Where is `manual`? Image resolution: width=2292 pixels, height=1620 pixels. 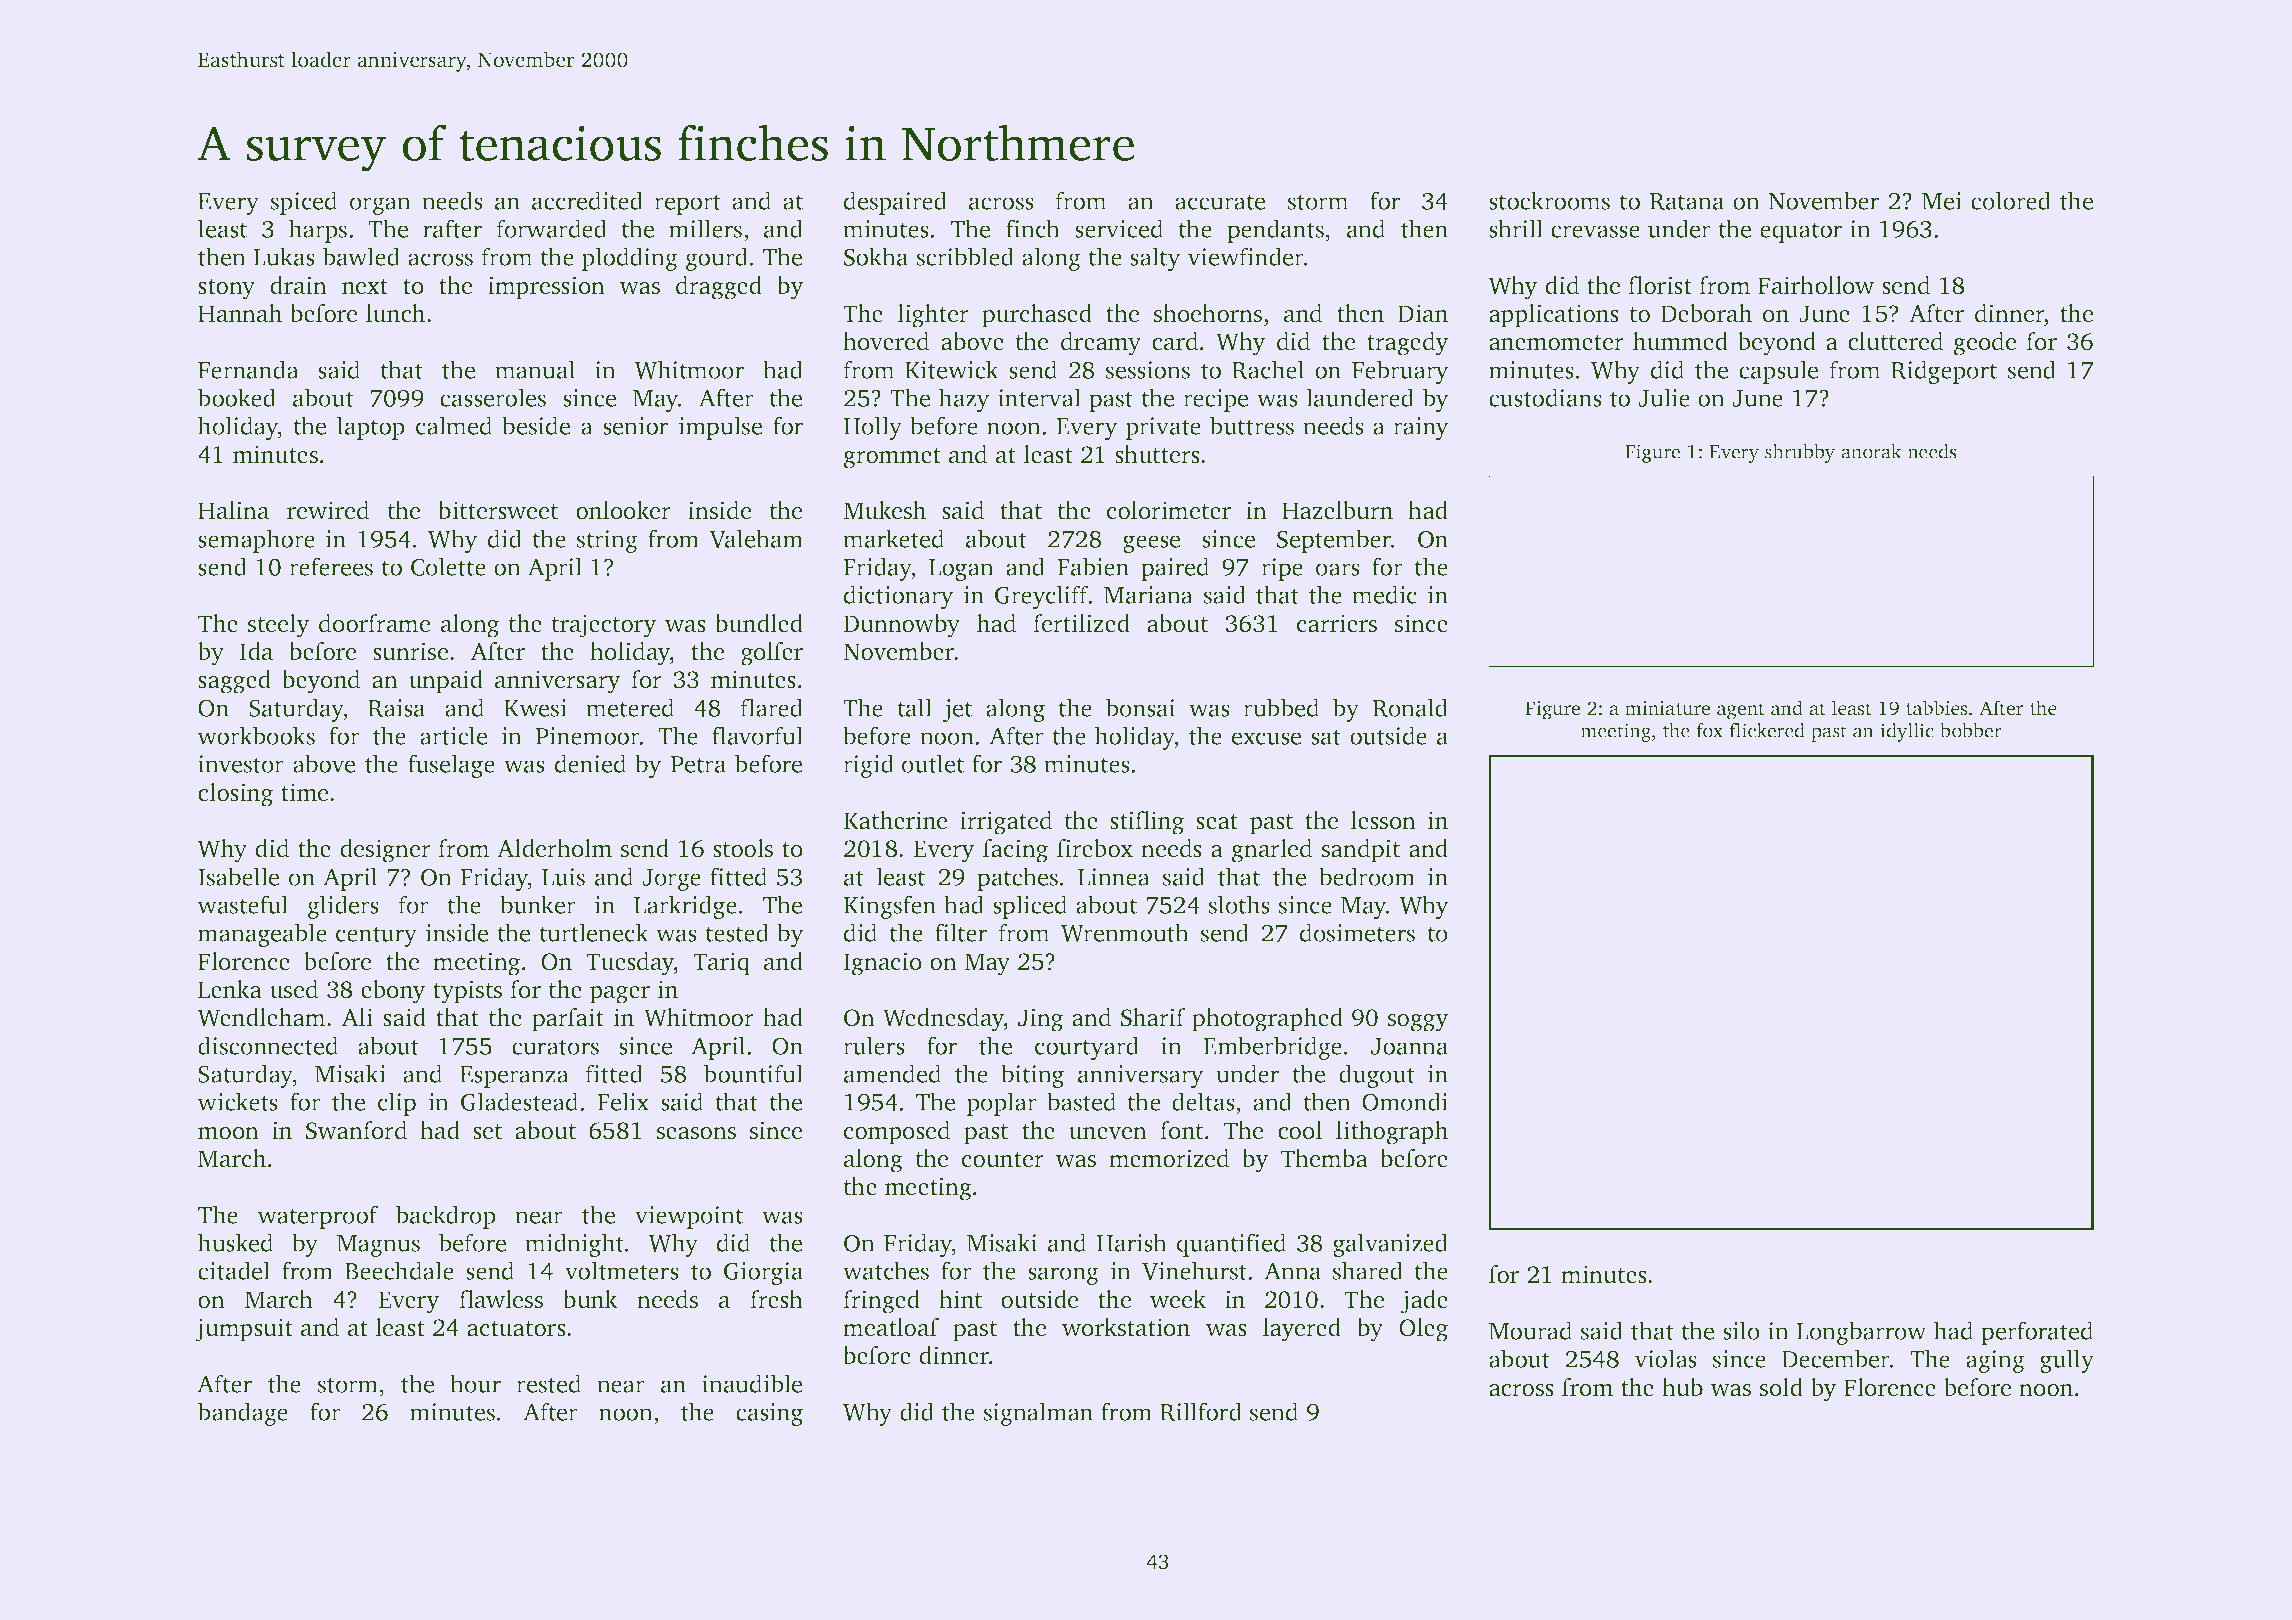
manual is located at coordinates (535, 369).
